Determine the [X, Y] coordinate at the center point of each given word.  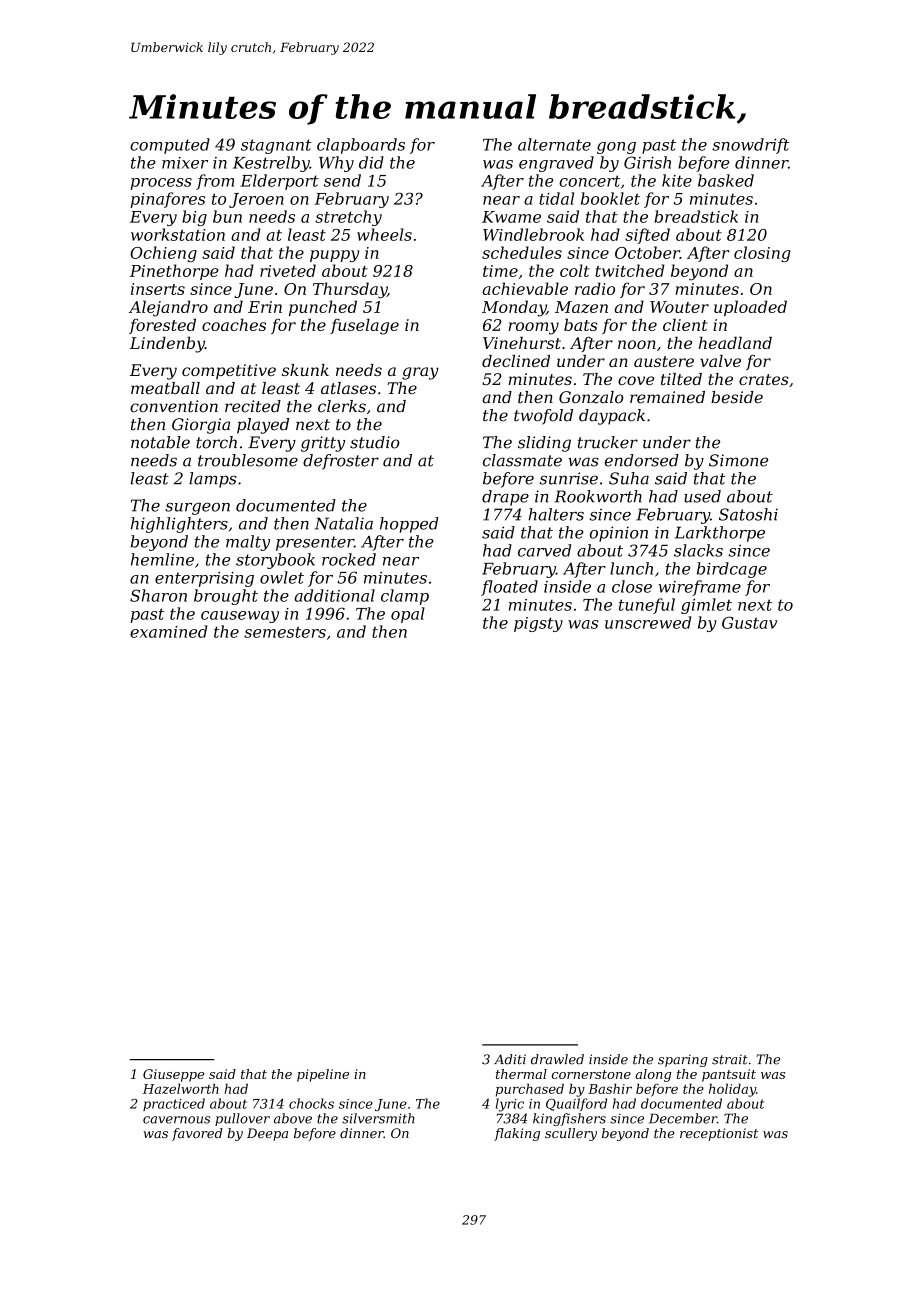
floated [509, 588]
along [653, 1075]
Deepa [267, 1134]
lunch [631, 568]
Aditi [510, 1059]
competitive [229, 372]
